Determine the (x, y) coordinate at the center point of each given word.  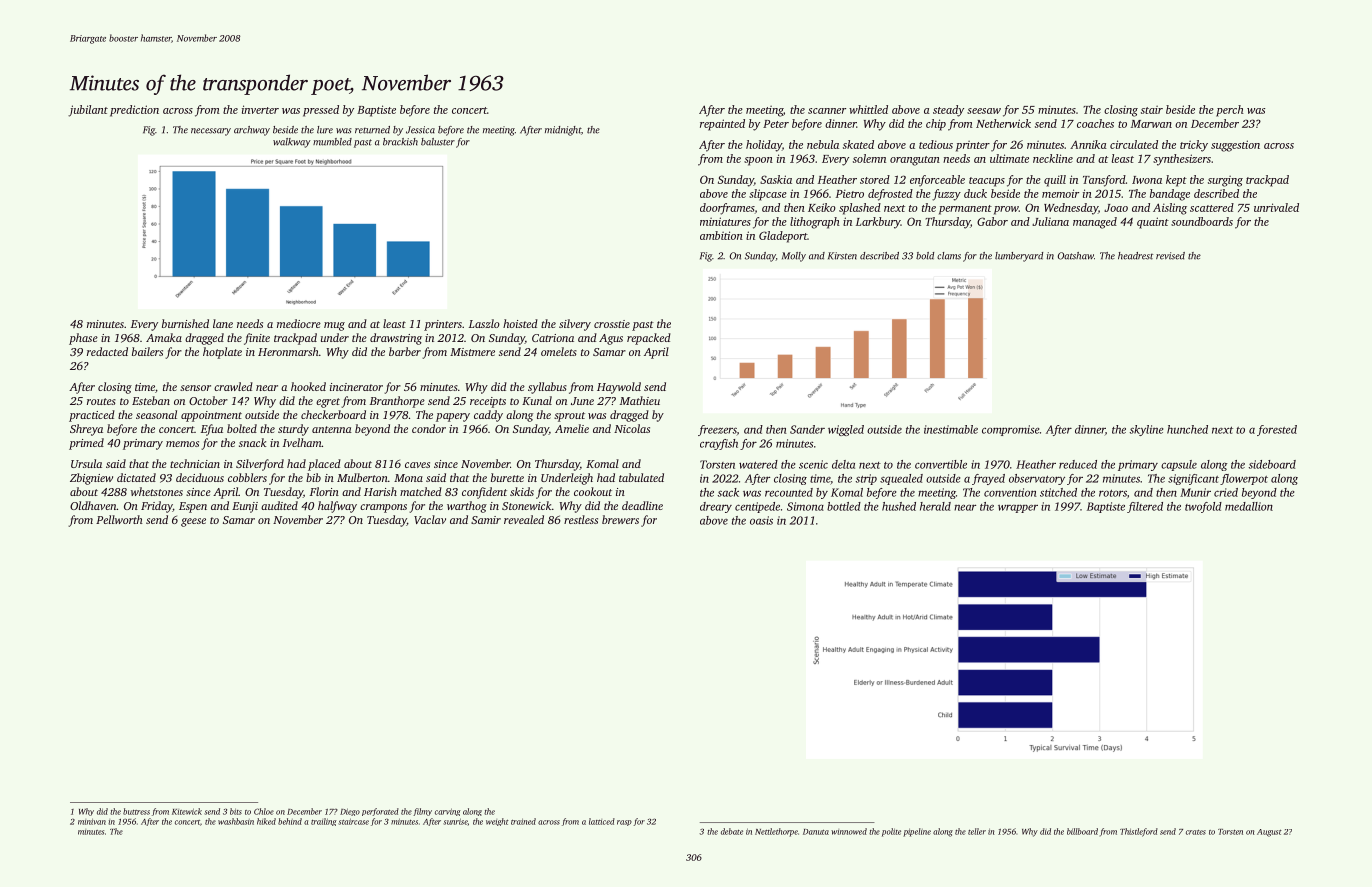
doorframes (727, 209)
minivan (92, 822)
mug (334, 326)
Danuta (816, 832)
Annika (1088, 144)
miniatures (725, 221)
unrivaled (1276, 207)
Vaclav (430, 519)
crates (1196, 832)
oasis (761, 520)
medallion (1249, 506)
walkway (292, 143)
